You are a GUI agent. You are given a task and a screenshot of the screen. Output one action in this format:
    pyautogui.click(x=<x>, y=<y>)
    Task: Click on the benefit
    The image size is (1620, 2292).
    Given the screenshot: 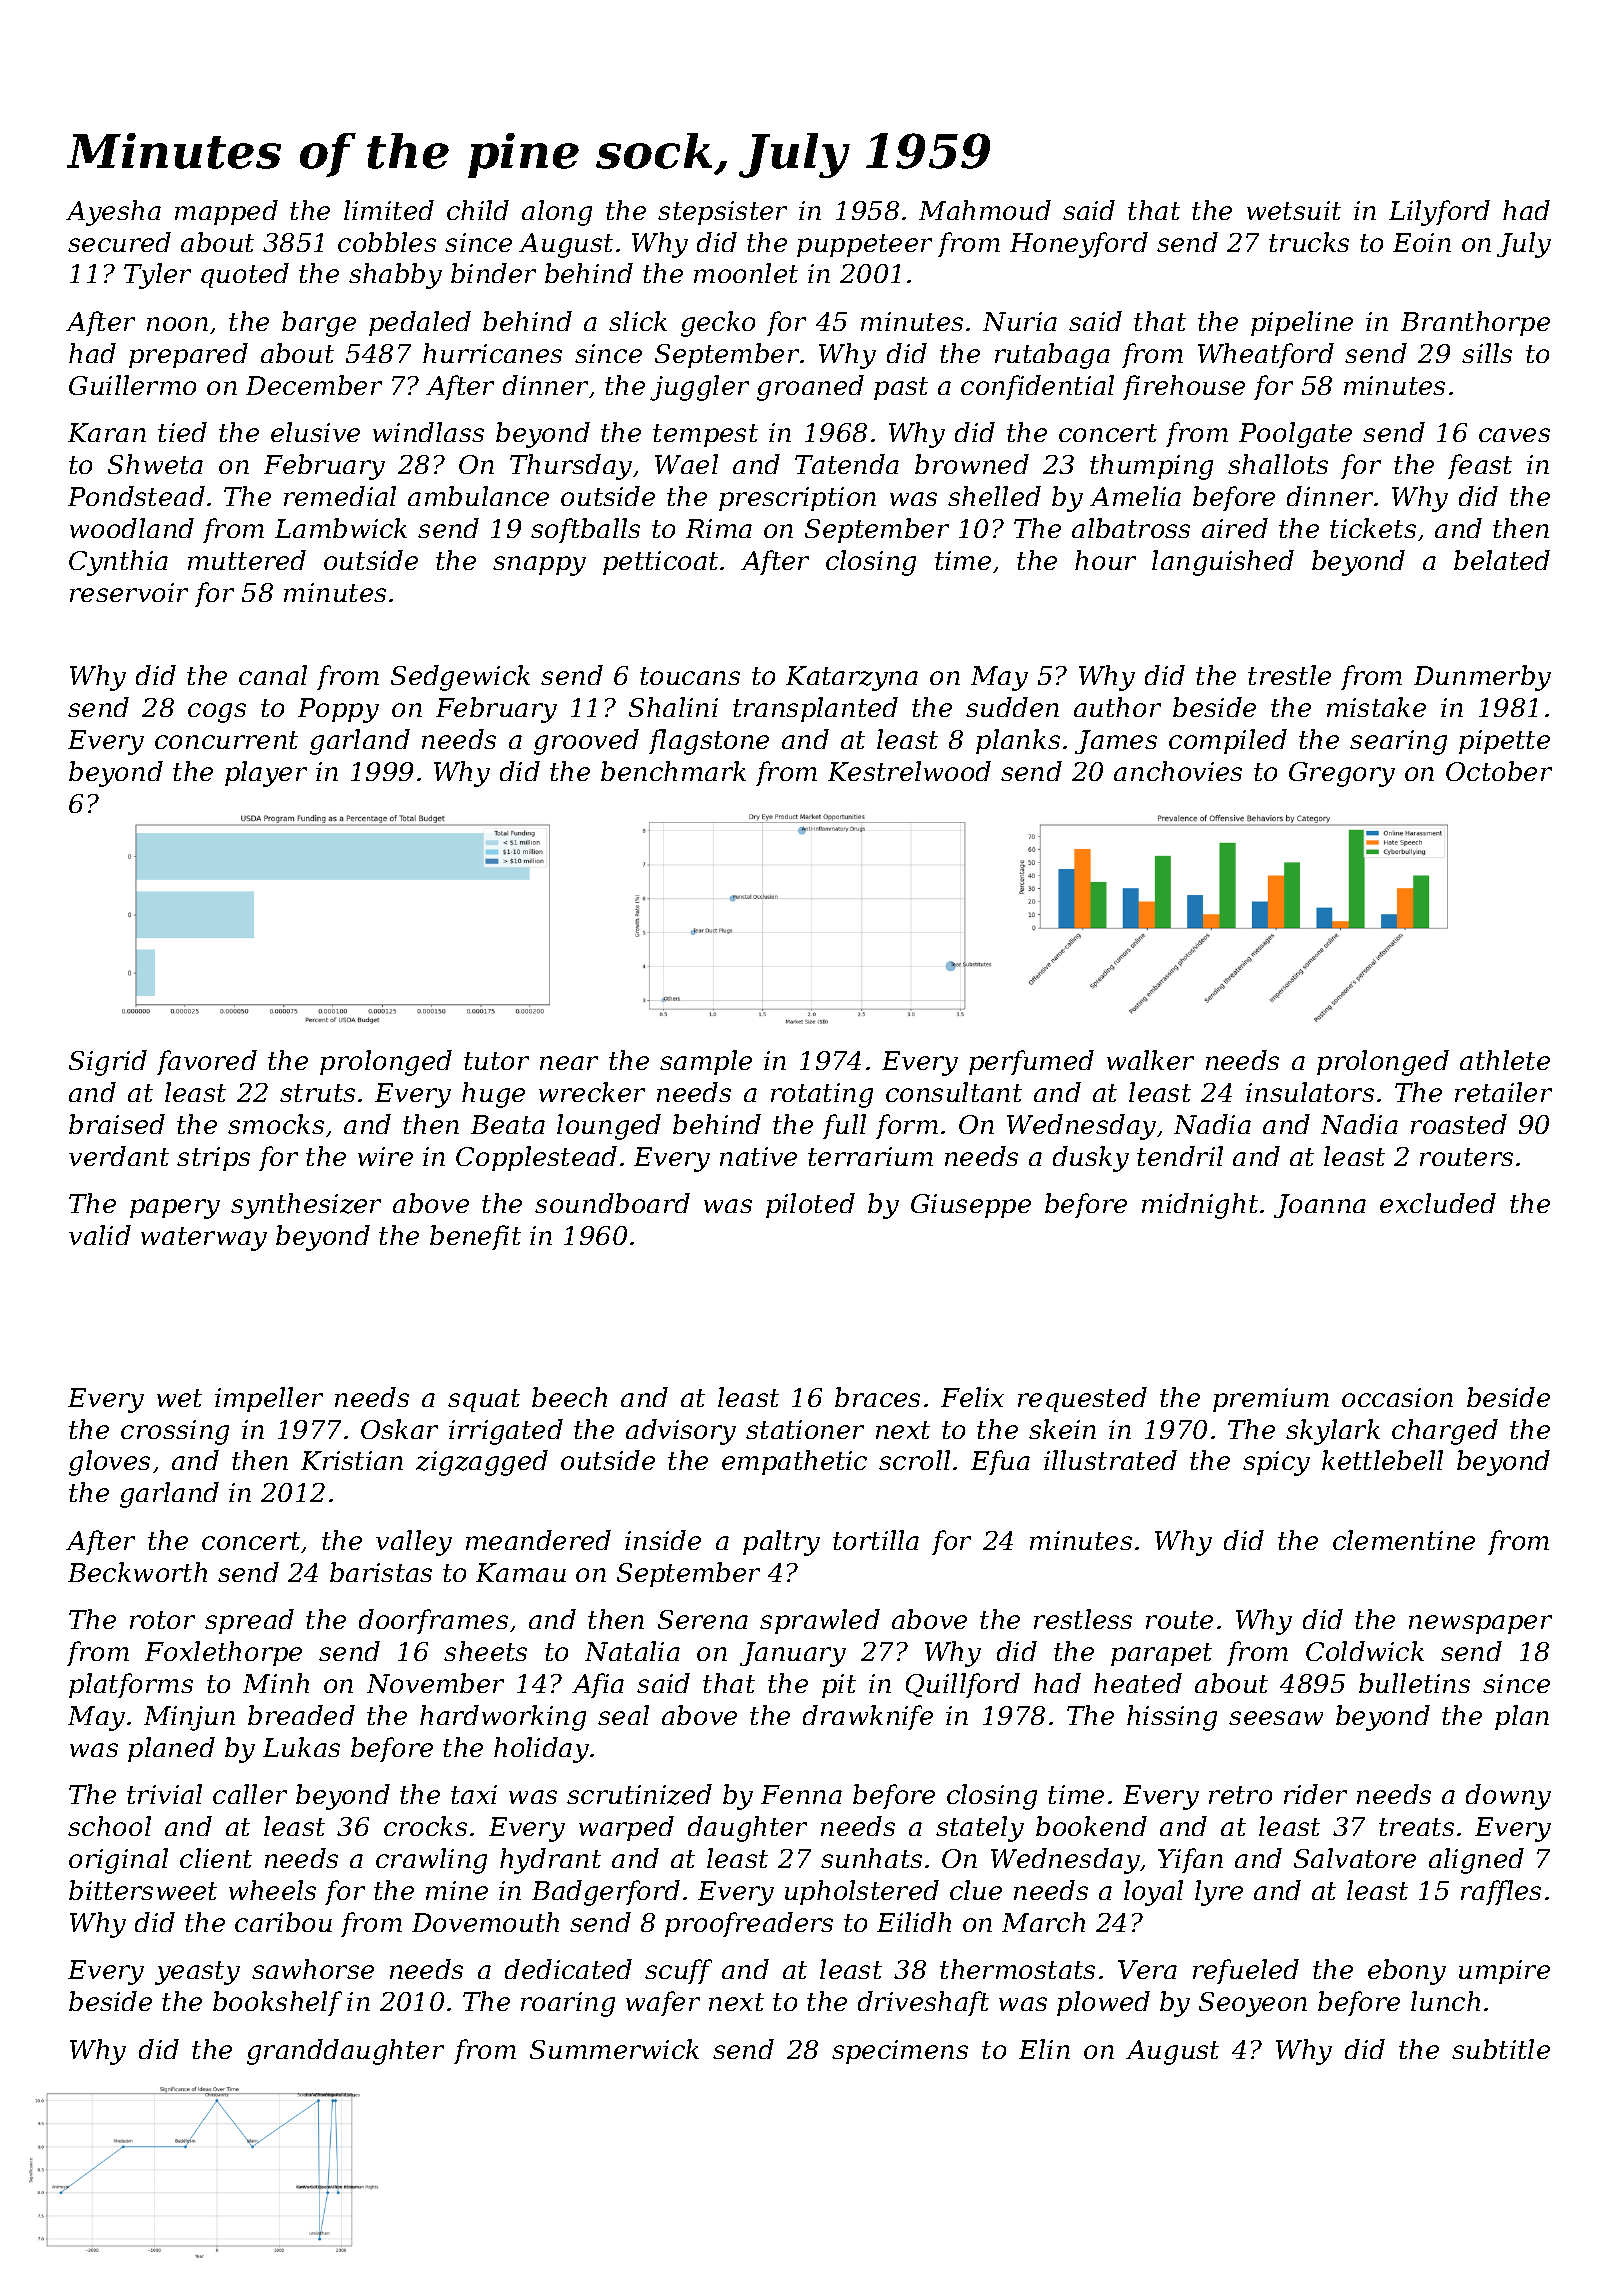 What is the action you would take?
    pyautogui.click(x=475, y=1237)
